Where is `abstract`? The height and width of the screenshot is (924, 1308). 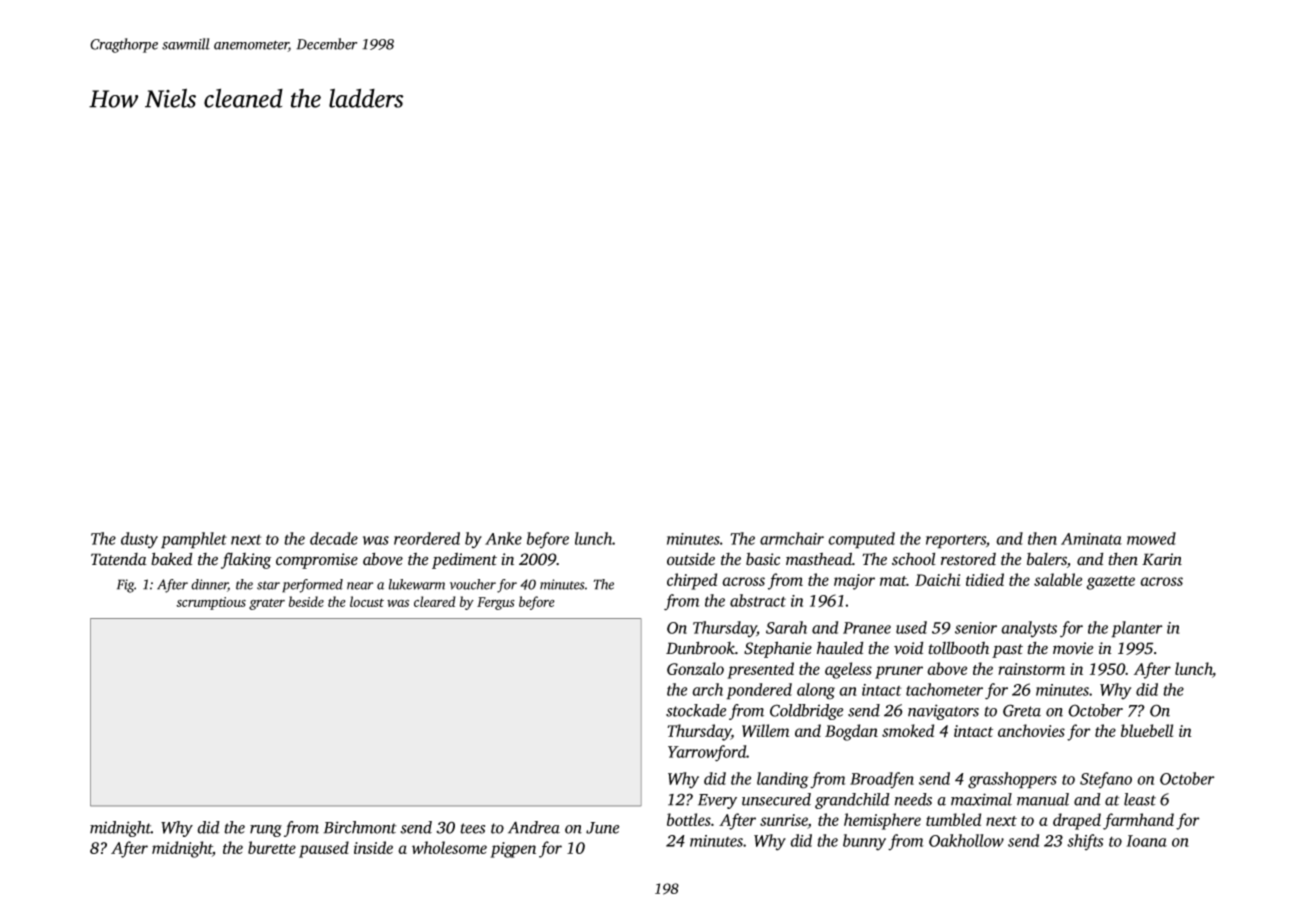 abstract is located at coordinates (758, 600).
